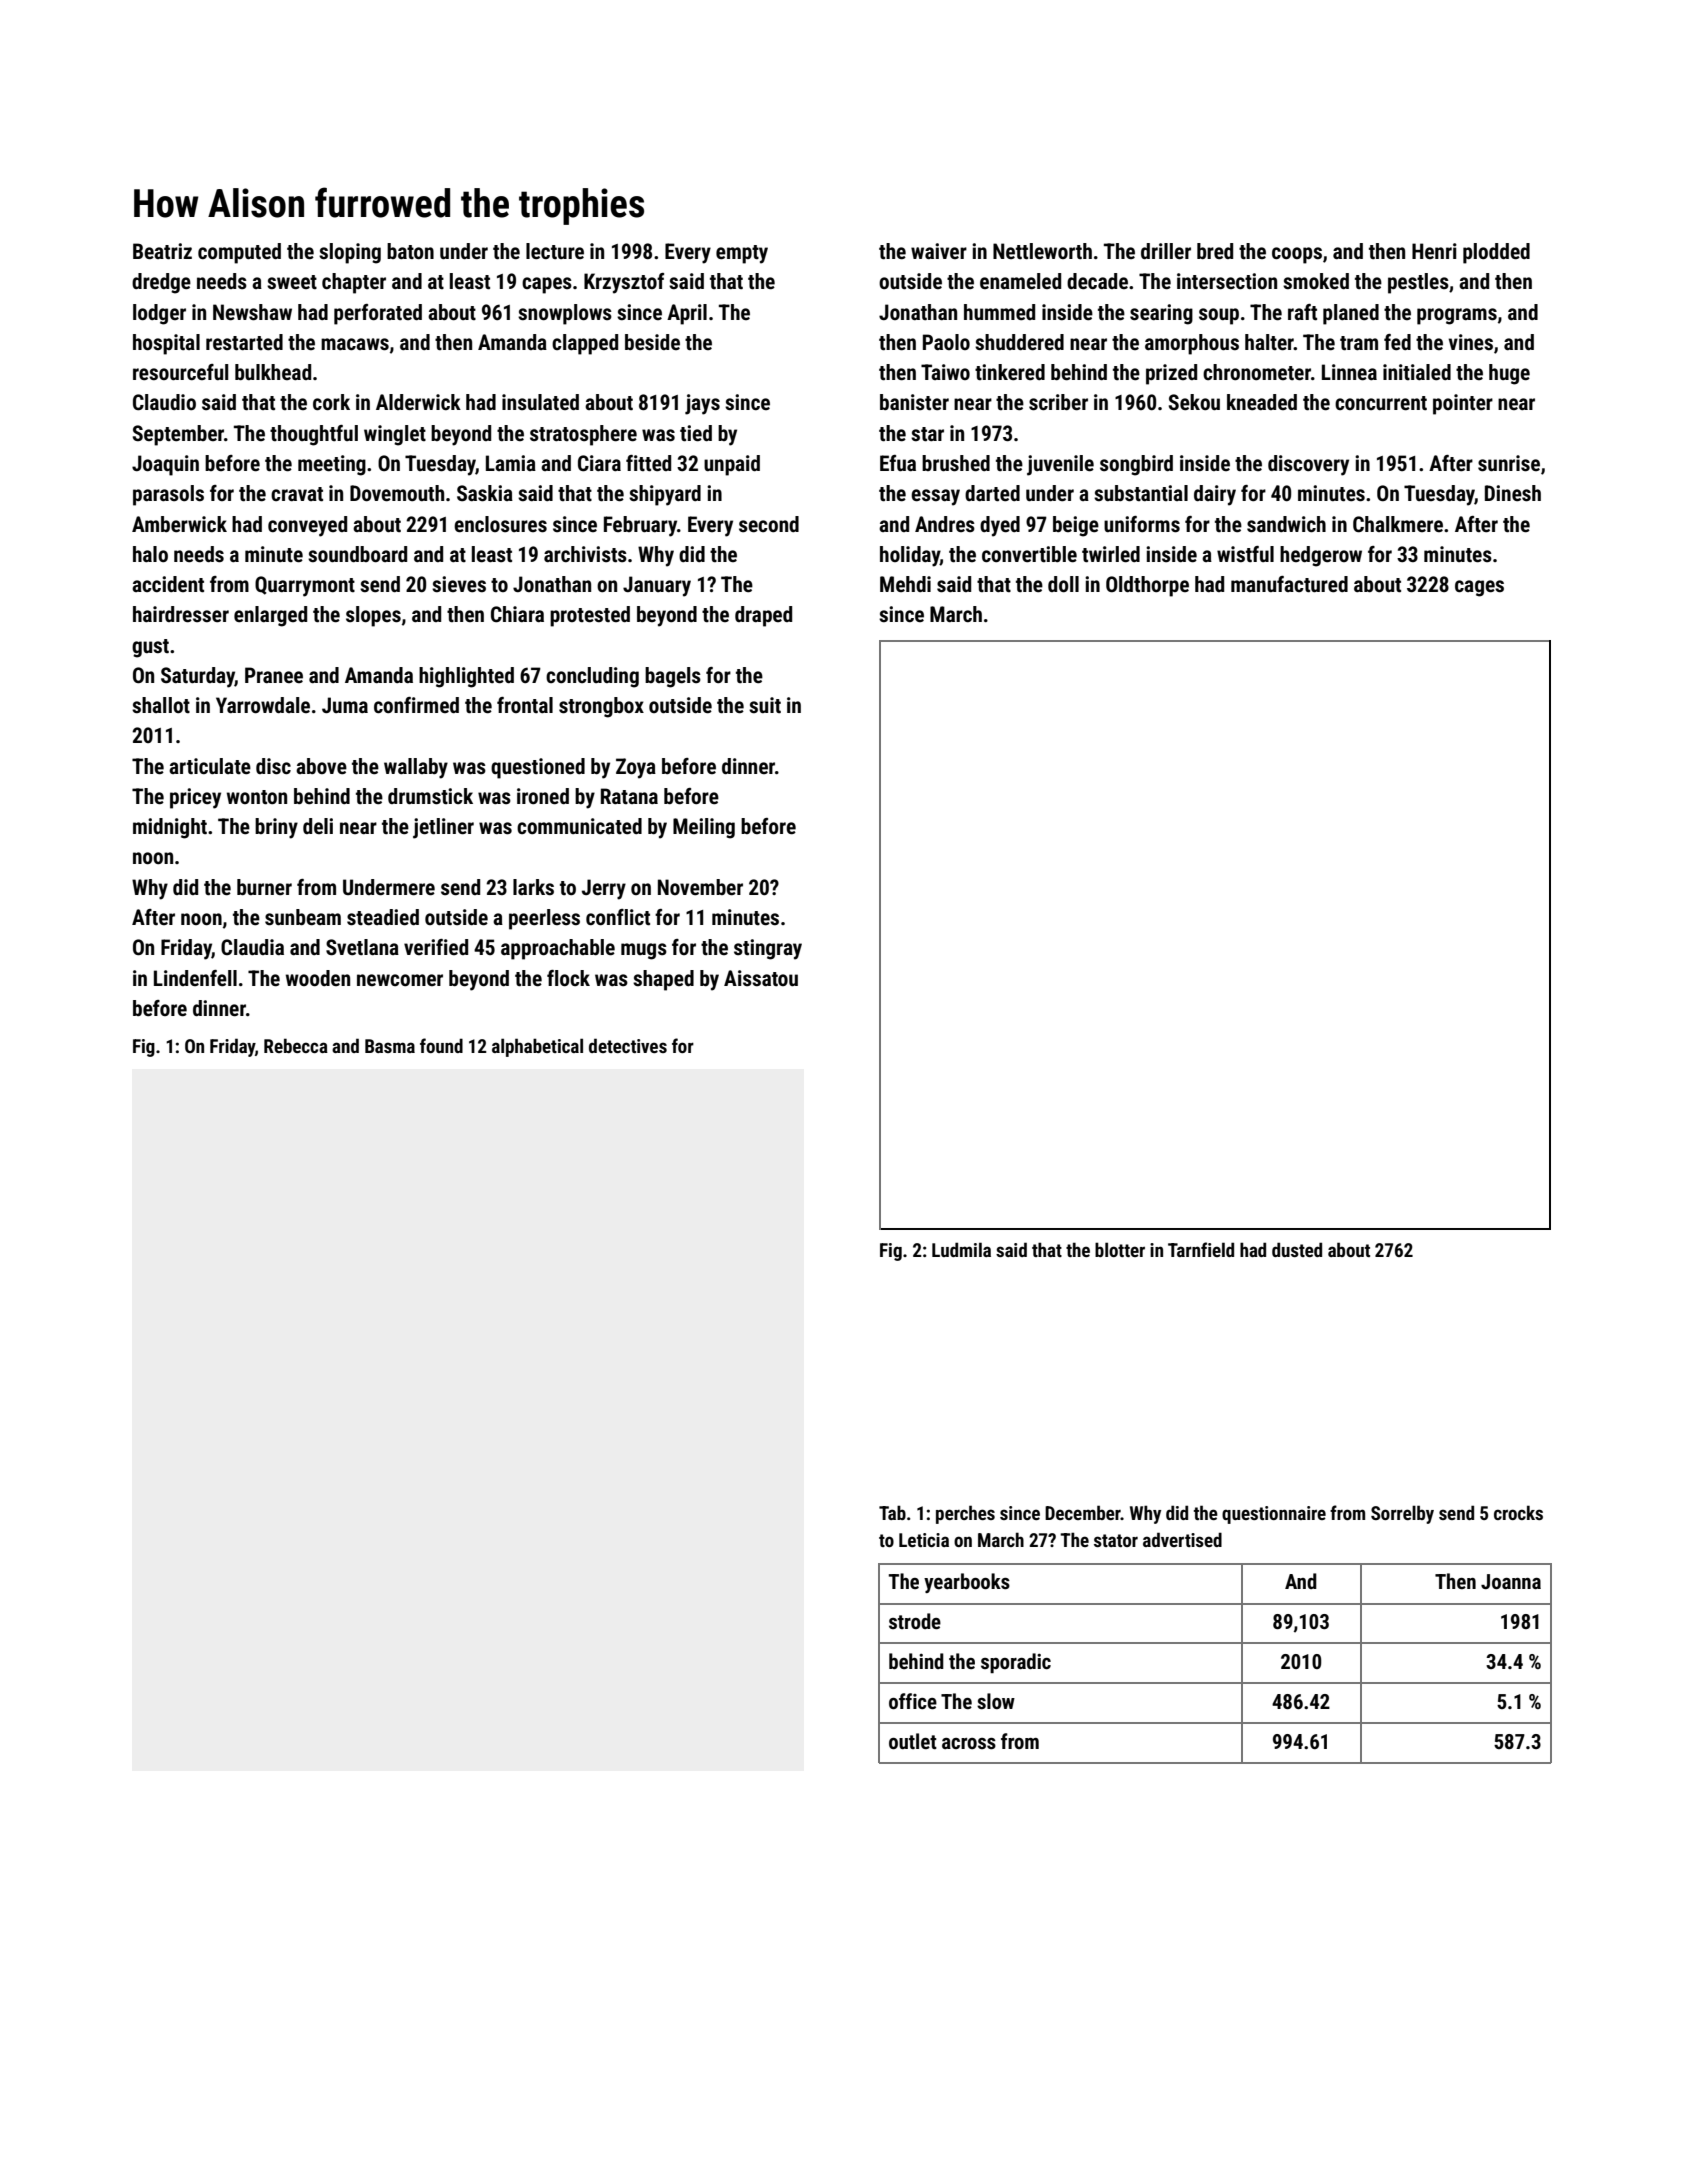 The image size is (1683, 2178). What do you see at coordinates (1269, 342) in the screenshot?
I see `halter` at bounding box center [1269, 342].
